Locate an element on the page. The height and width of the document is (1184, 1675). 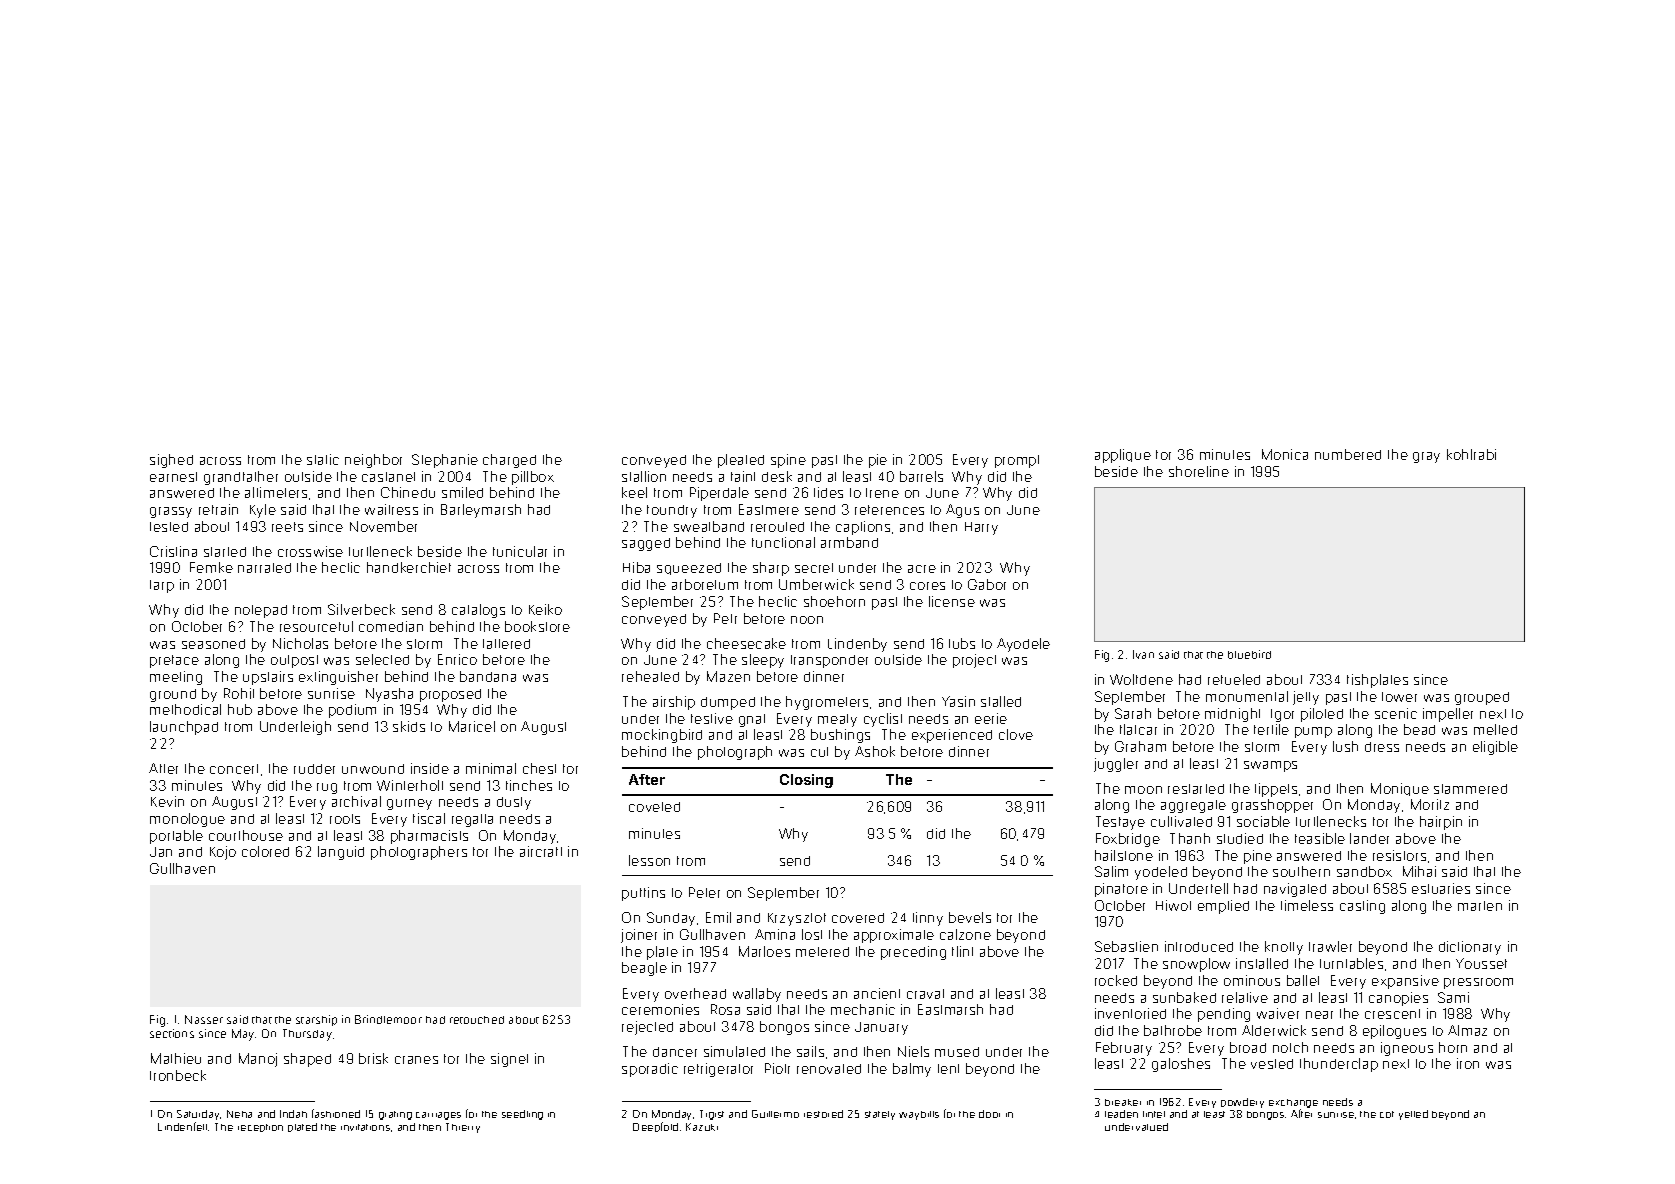
desk is located at coordinates (777, 476).
